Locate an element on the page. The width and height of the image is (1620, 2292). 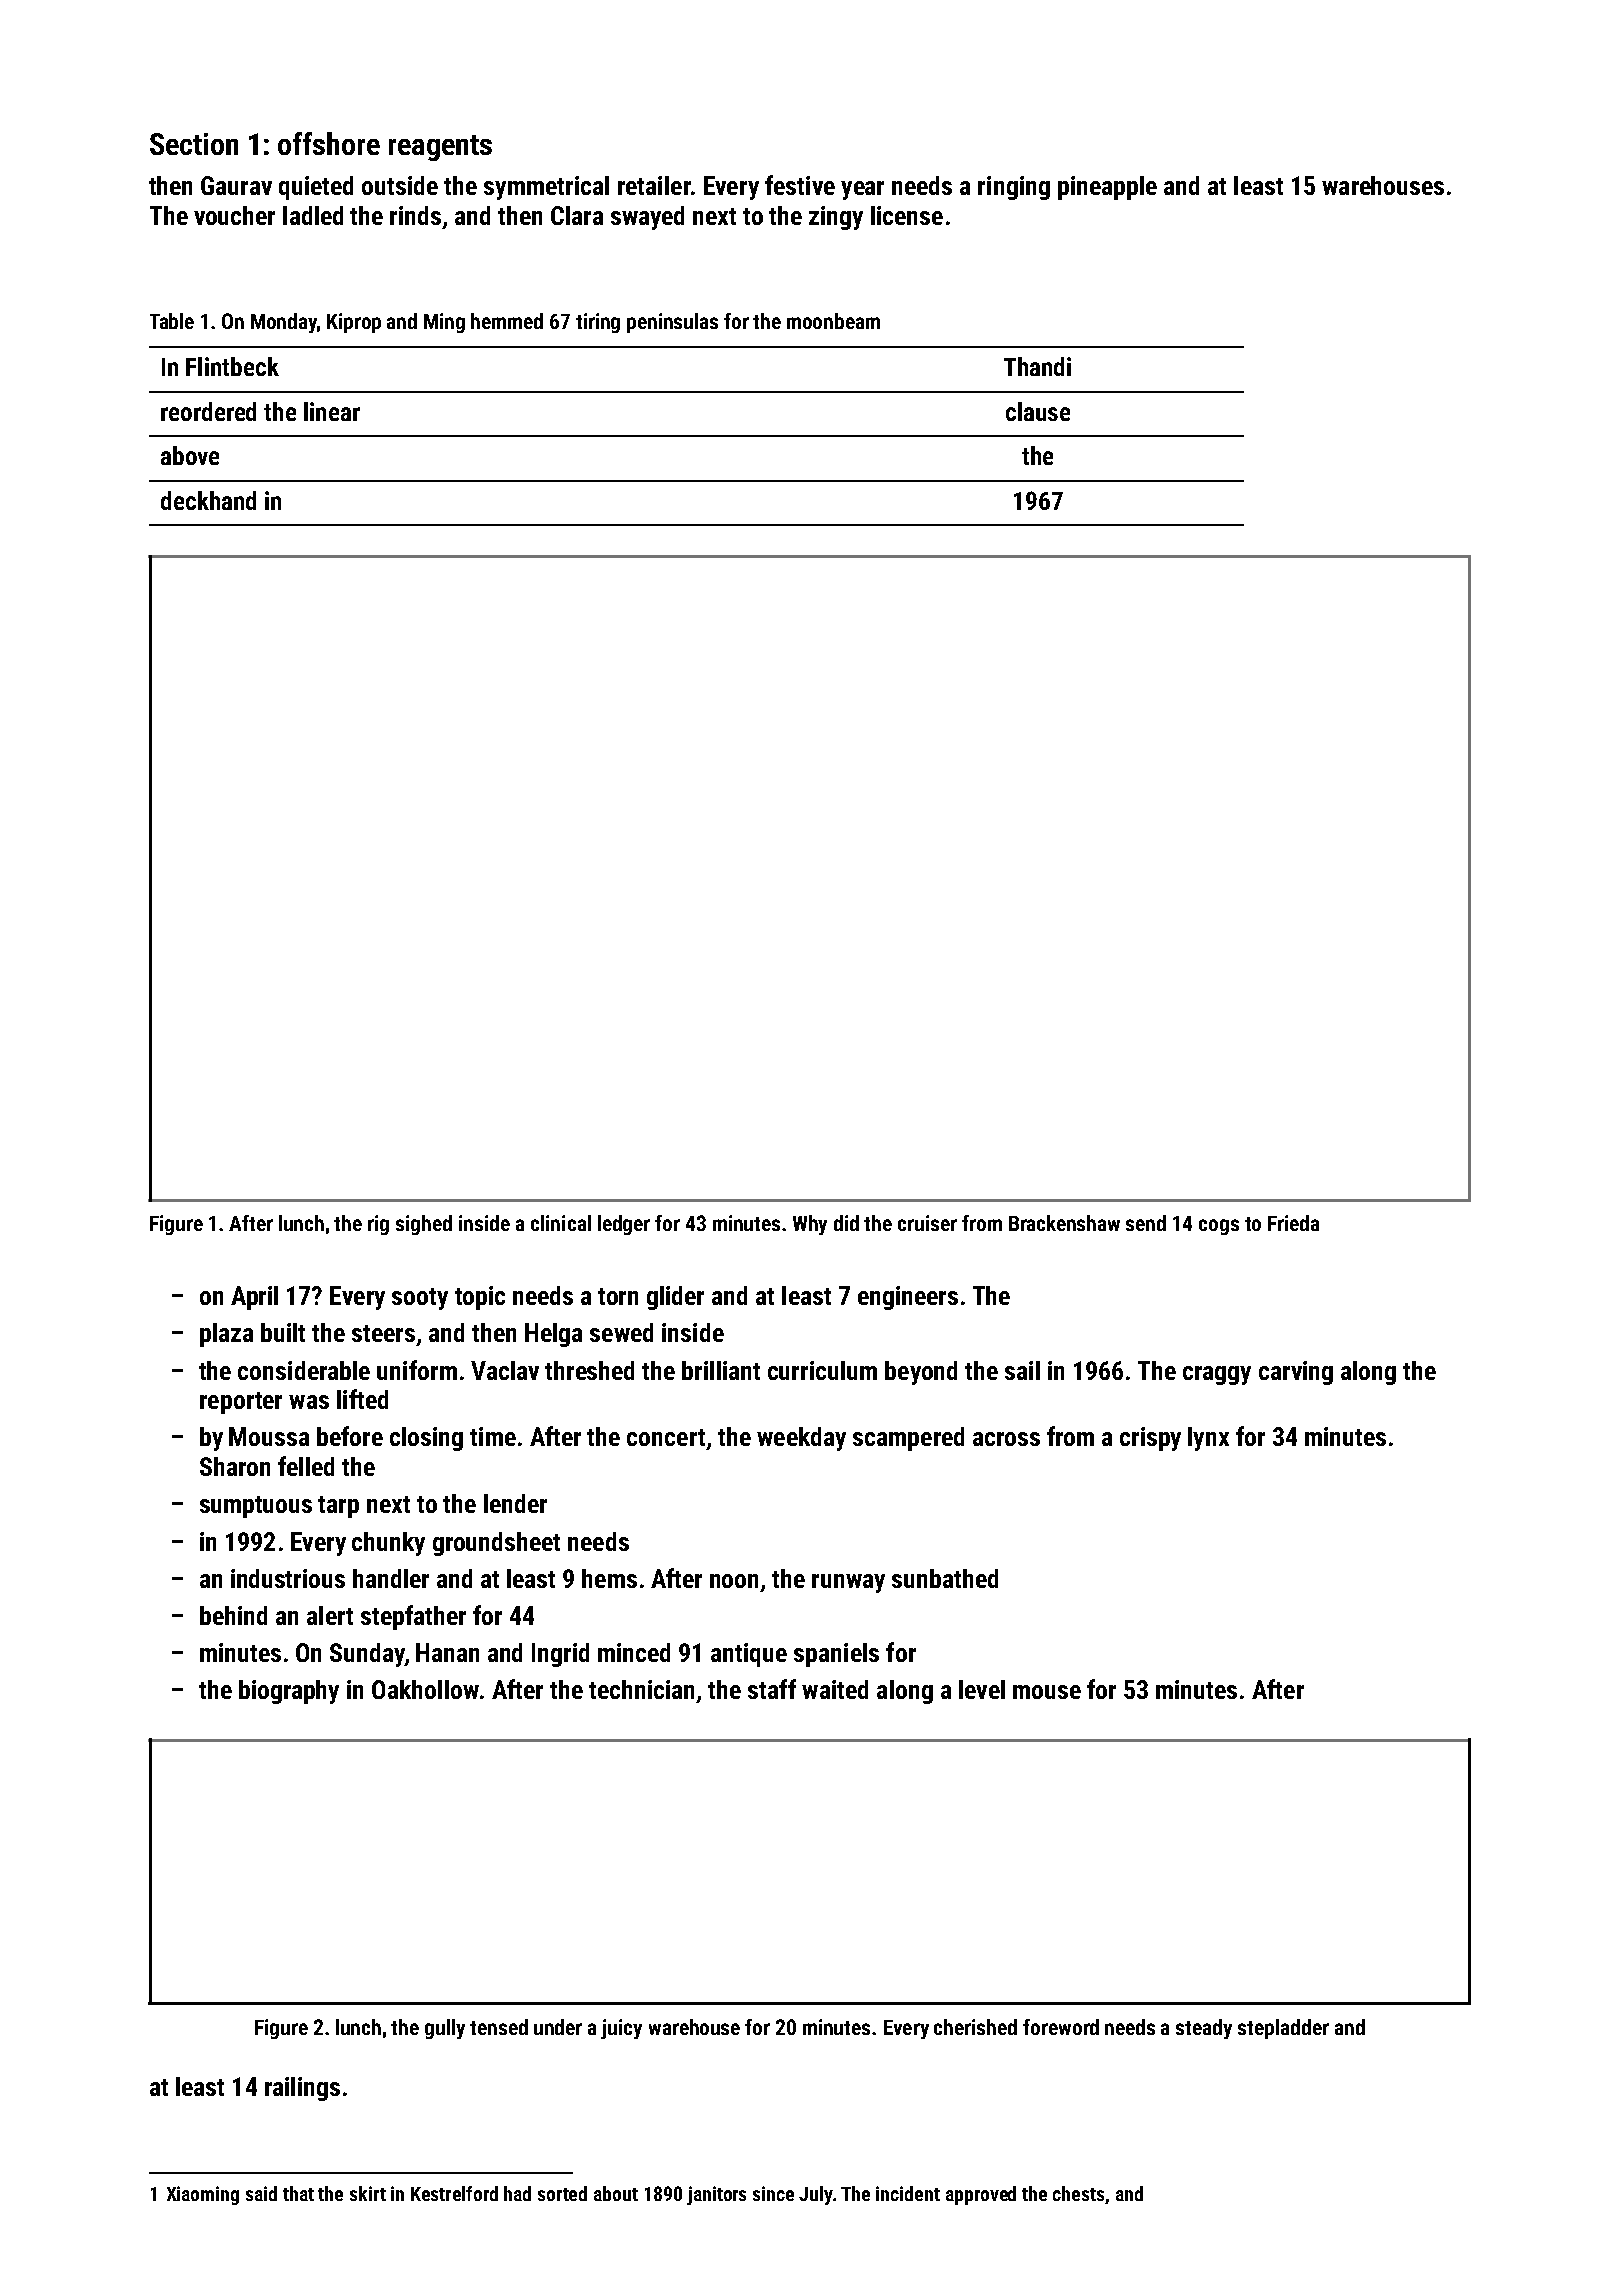
clause is located at coordinates (1038, 411).
